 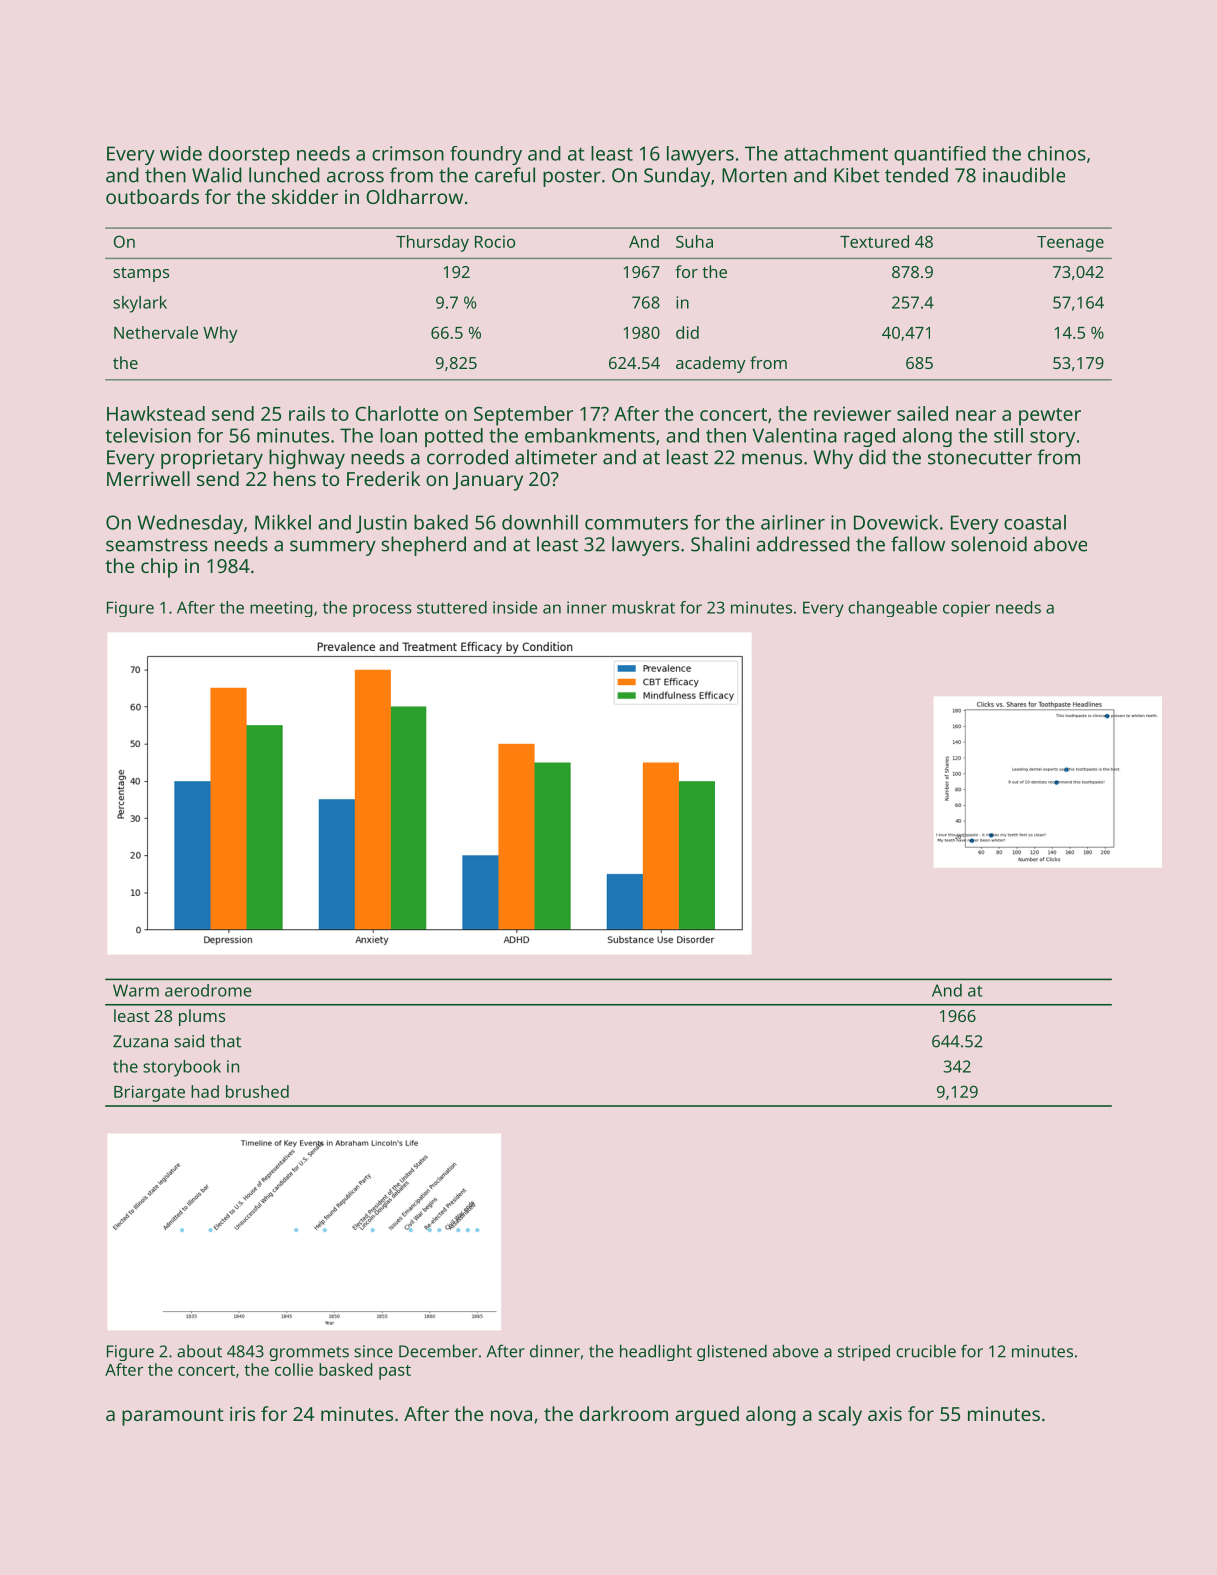 I want to click on coastal, so click(x=1035, y=522).
